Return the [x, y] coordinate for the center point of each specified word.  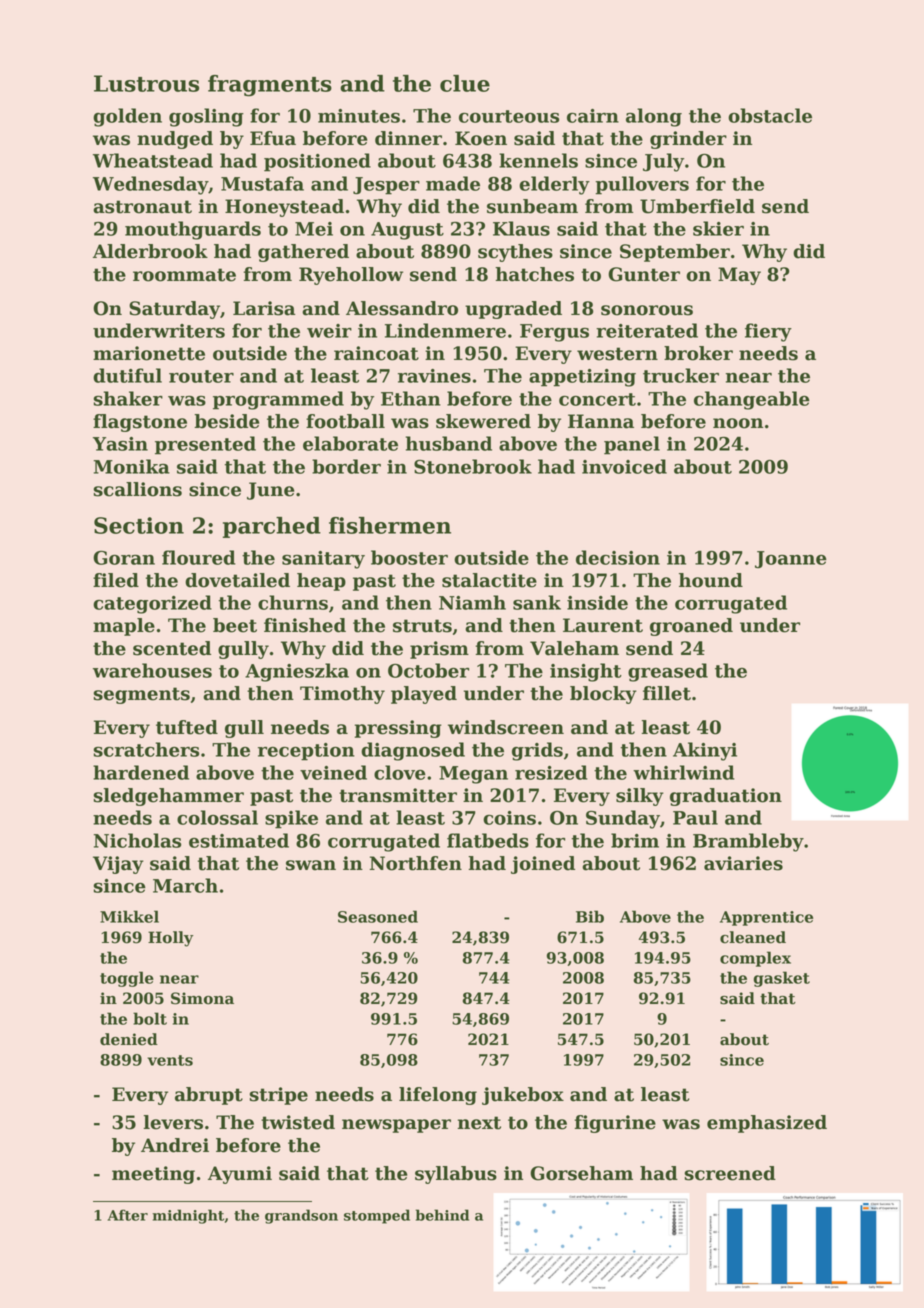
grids [537, 751]
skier [718, 228]
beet [235, 625]
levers [173, 1122]
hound [711, 580]
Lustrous [146, 83]
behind [442, 1215]
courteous [509, 116]
